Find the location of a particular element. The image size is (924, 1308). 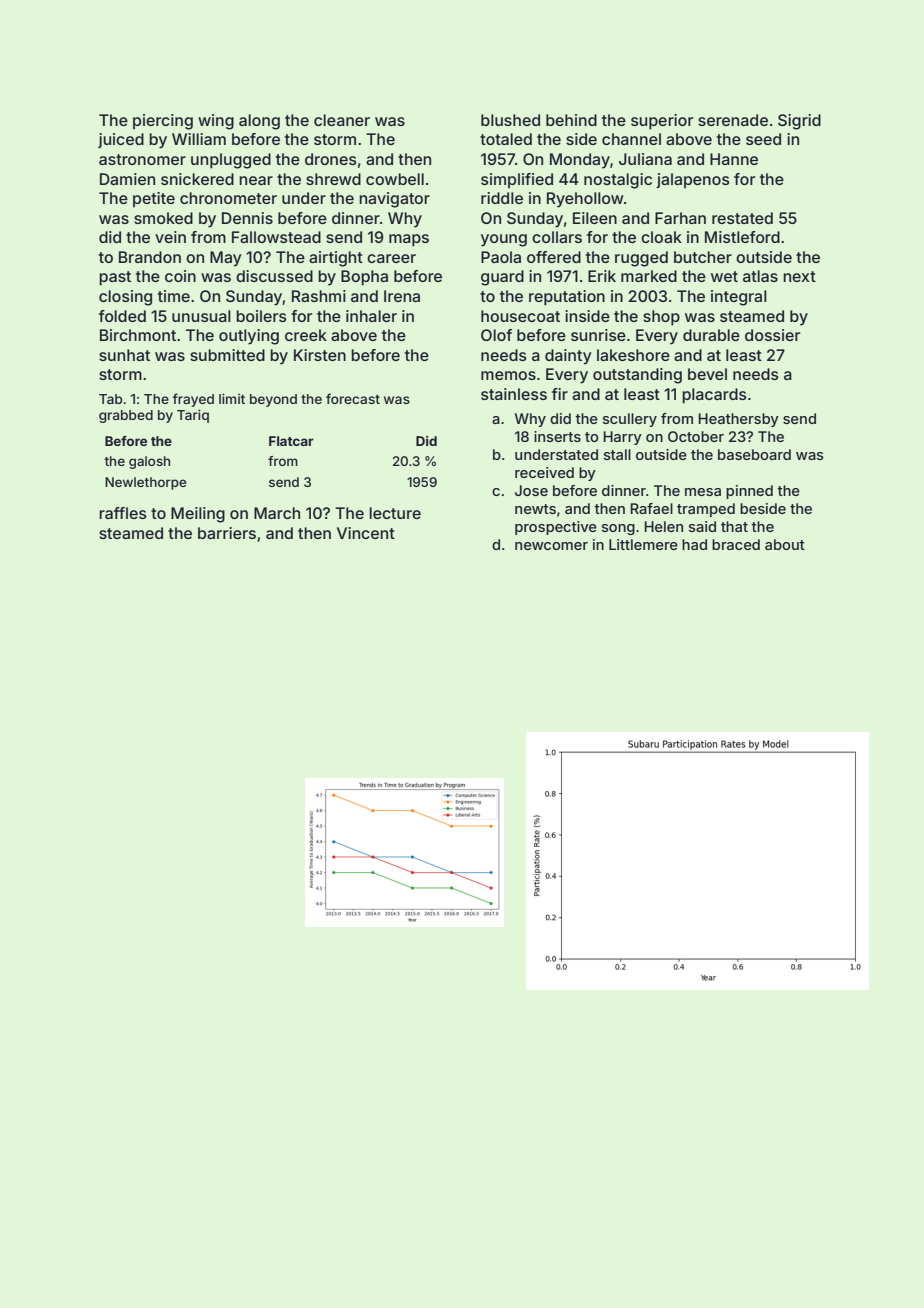

raffles is located at coordinates (123, 513).
